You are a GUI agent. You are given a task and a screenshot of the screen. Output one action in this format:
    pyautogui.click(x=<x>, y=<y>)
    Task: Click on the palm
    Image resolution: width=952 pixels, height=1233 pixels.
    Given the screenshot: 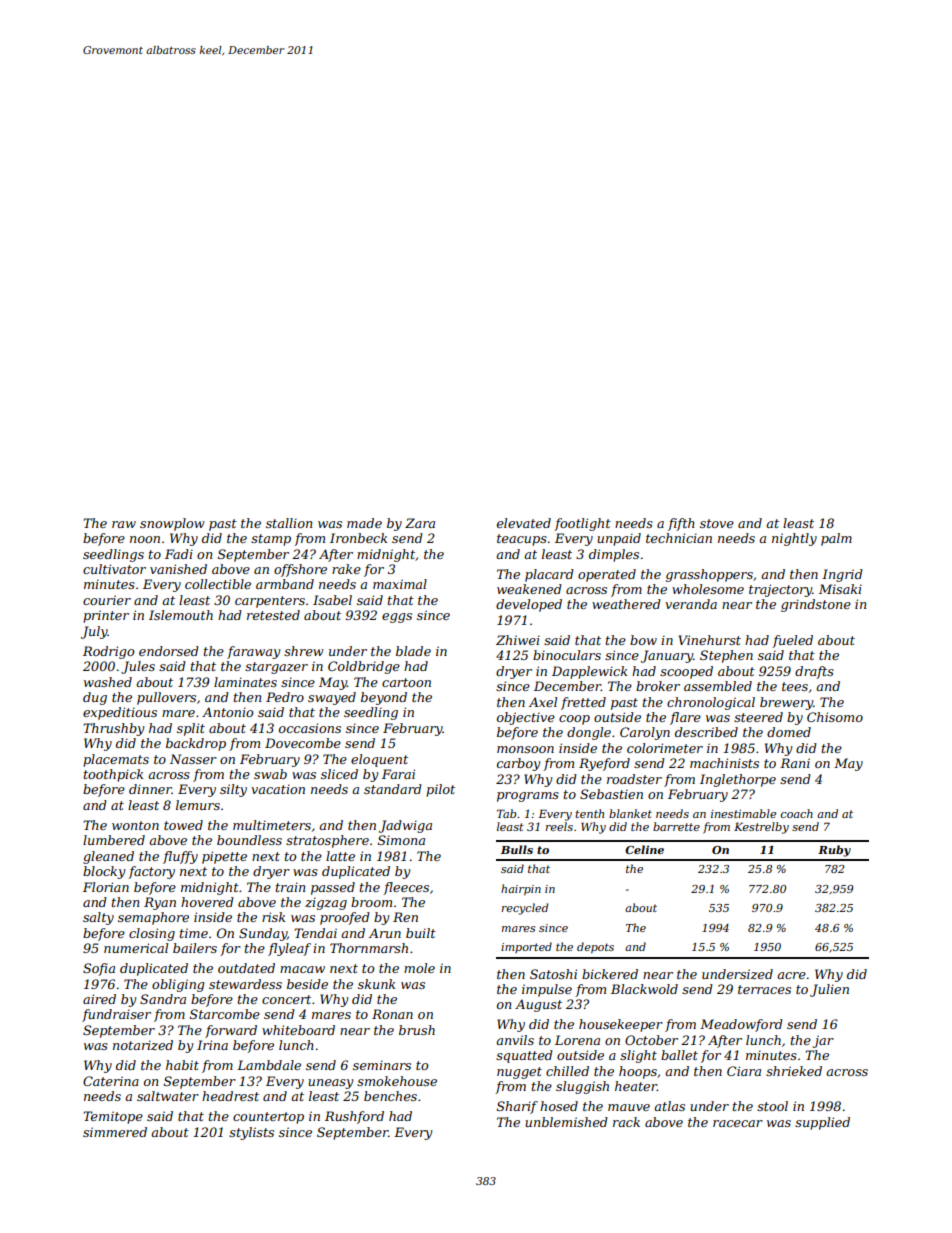 What is the action you would take?
    pyautogui.click(x=836, y=539)
